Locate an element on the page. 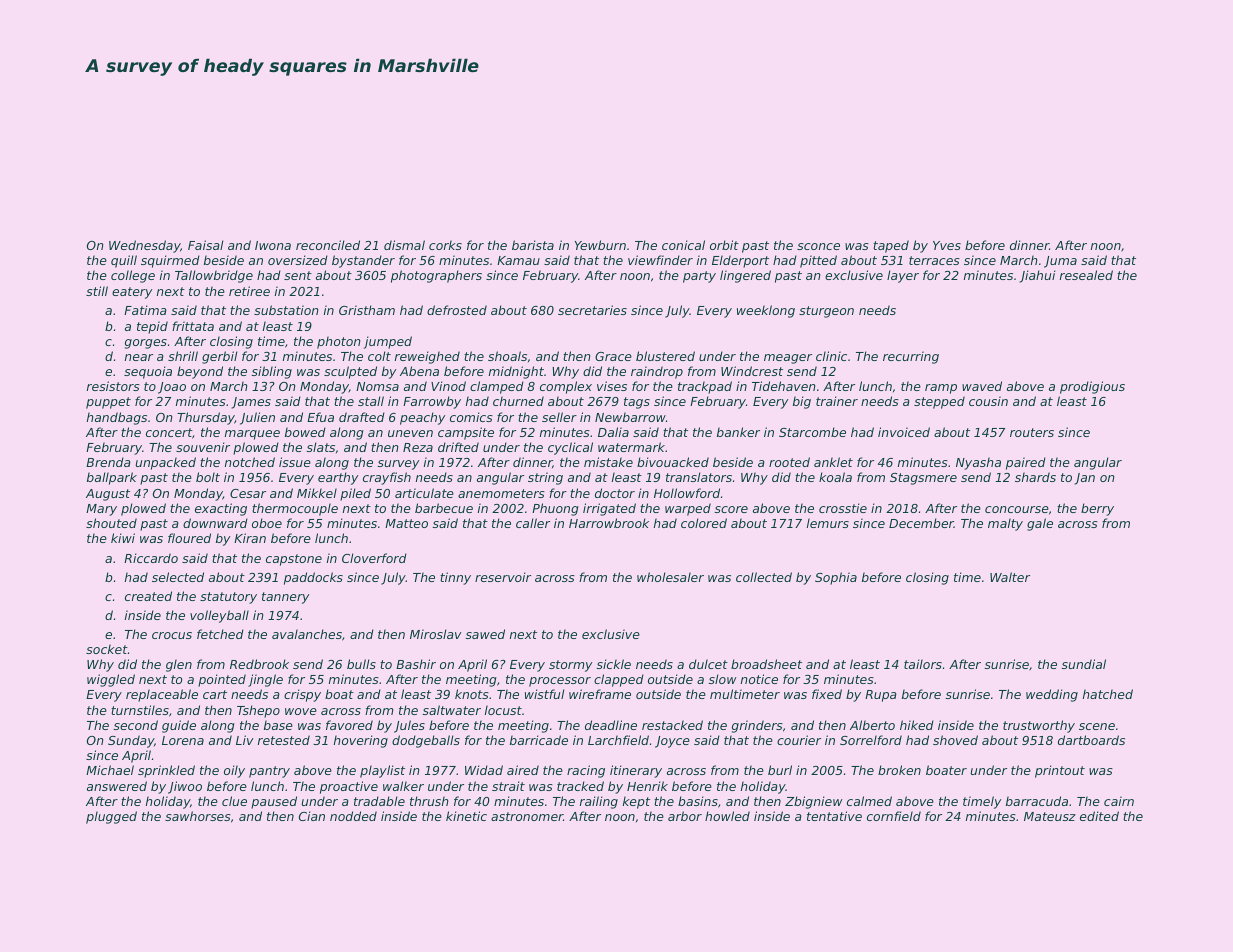 Image resolution: width=1233 pixels, height=952 pixels. hatched is located at coordinates (1108, 694).
